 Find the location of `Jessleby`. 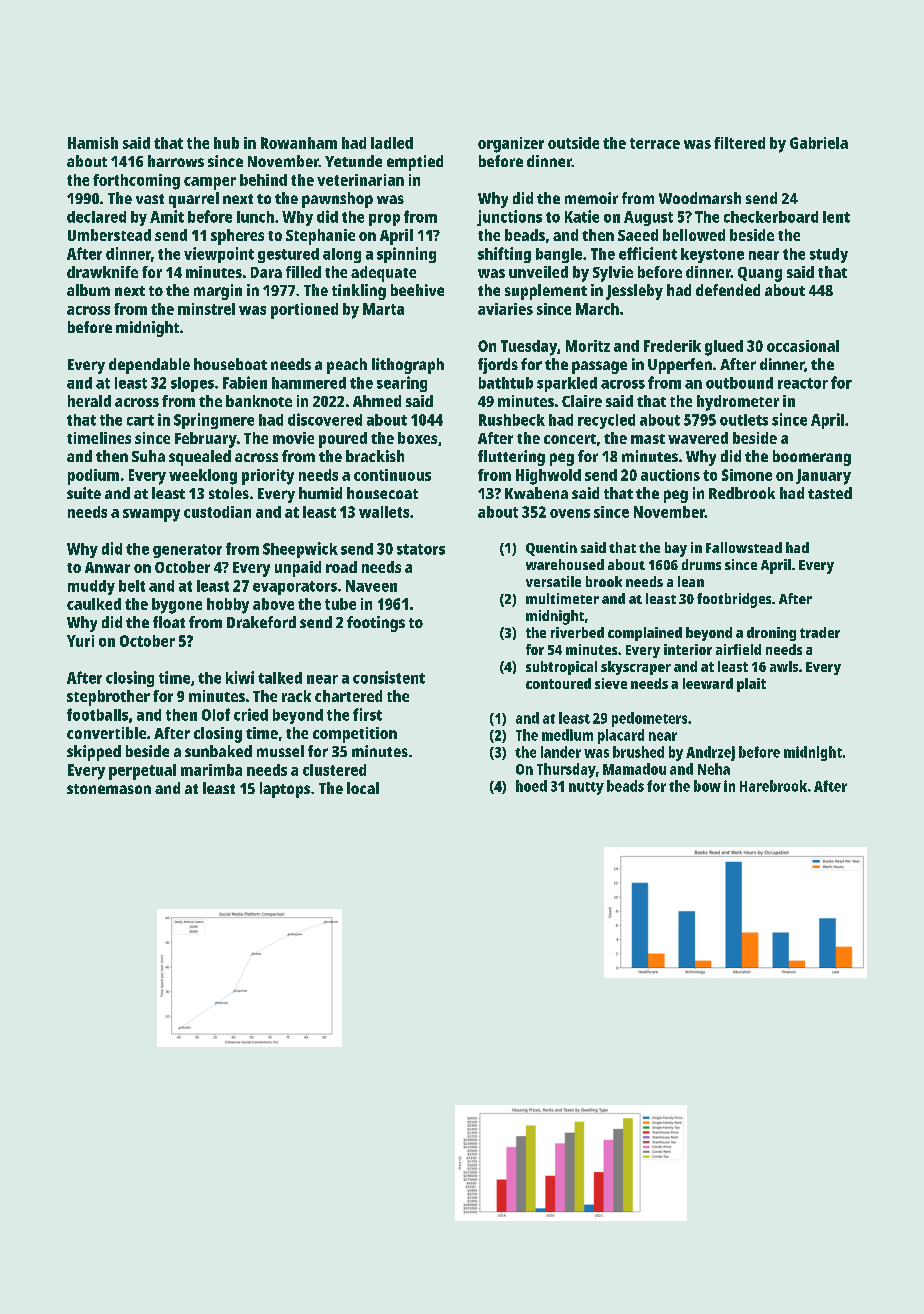

Jessleby is located at coordinates (634, 292).
